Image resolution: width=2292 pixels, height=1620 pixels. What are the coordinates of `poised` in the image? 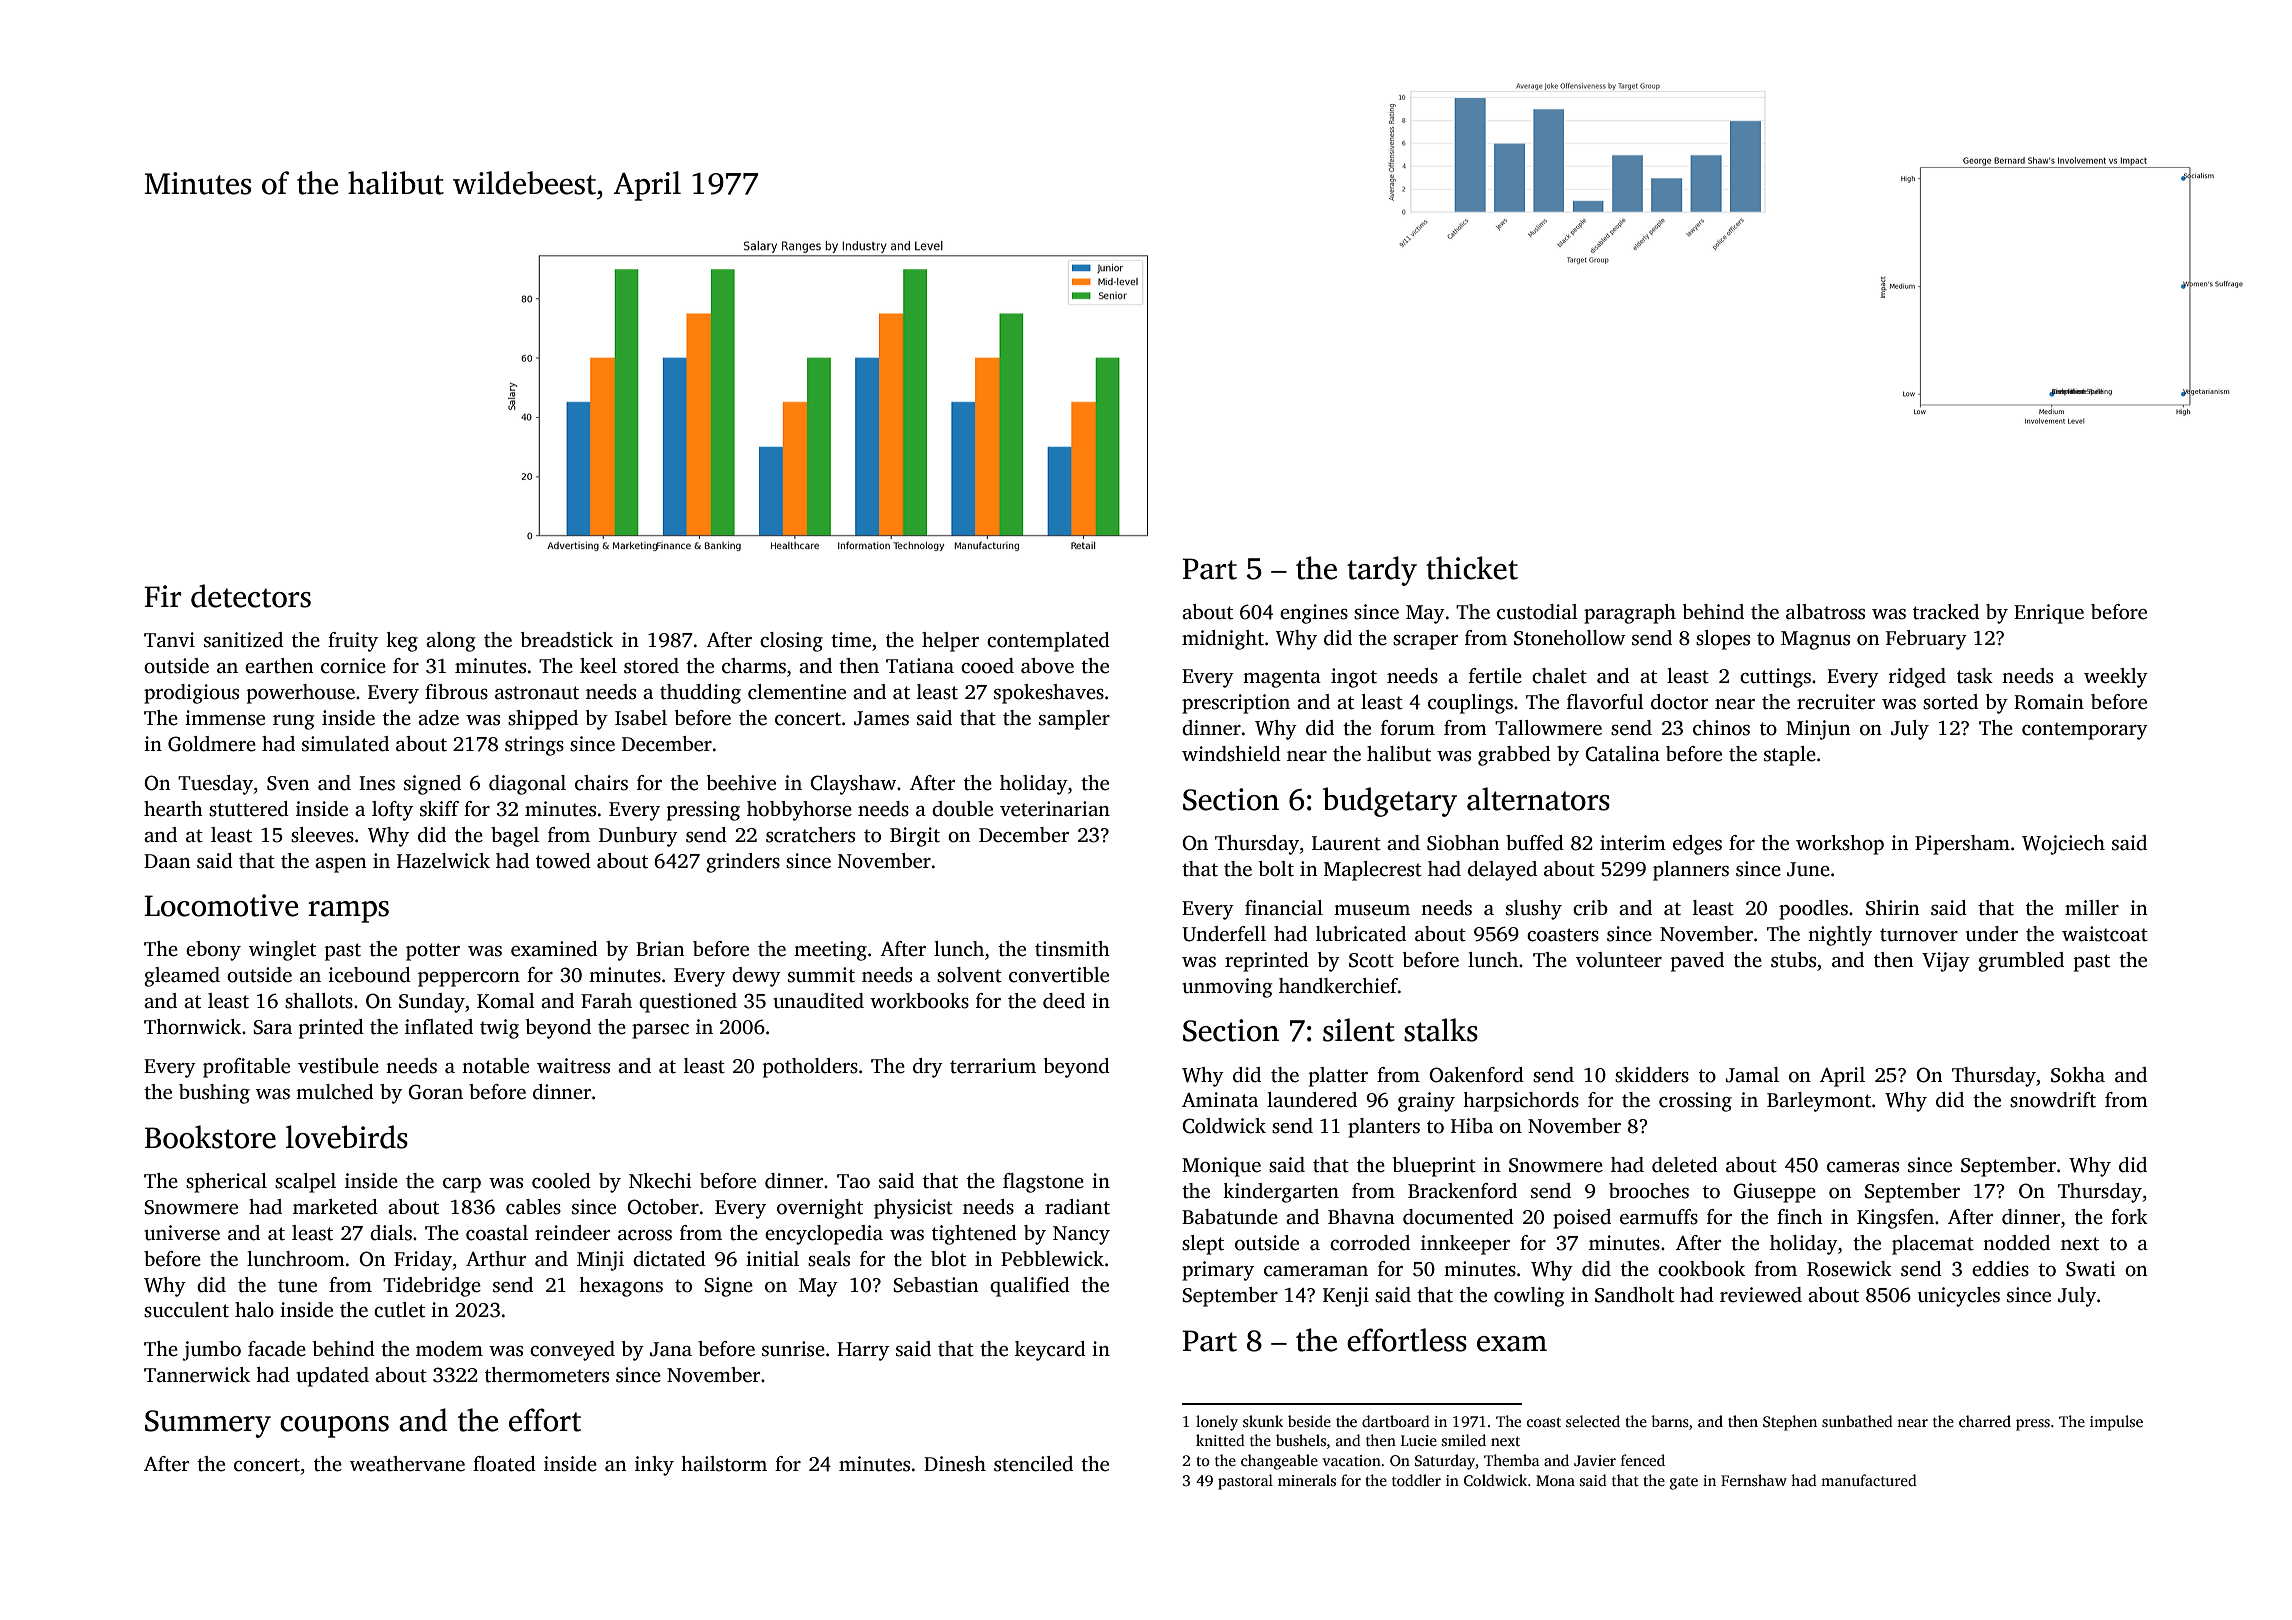 It's located at (1582, 1219).
